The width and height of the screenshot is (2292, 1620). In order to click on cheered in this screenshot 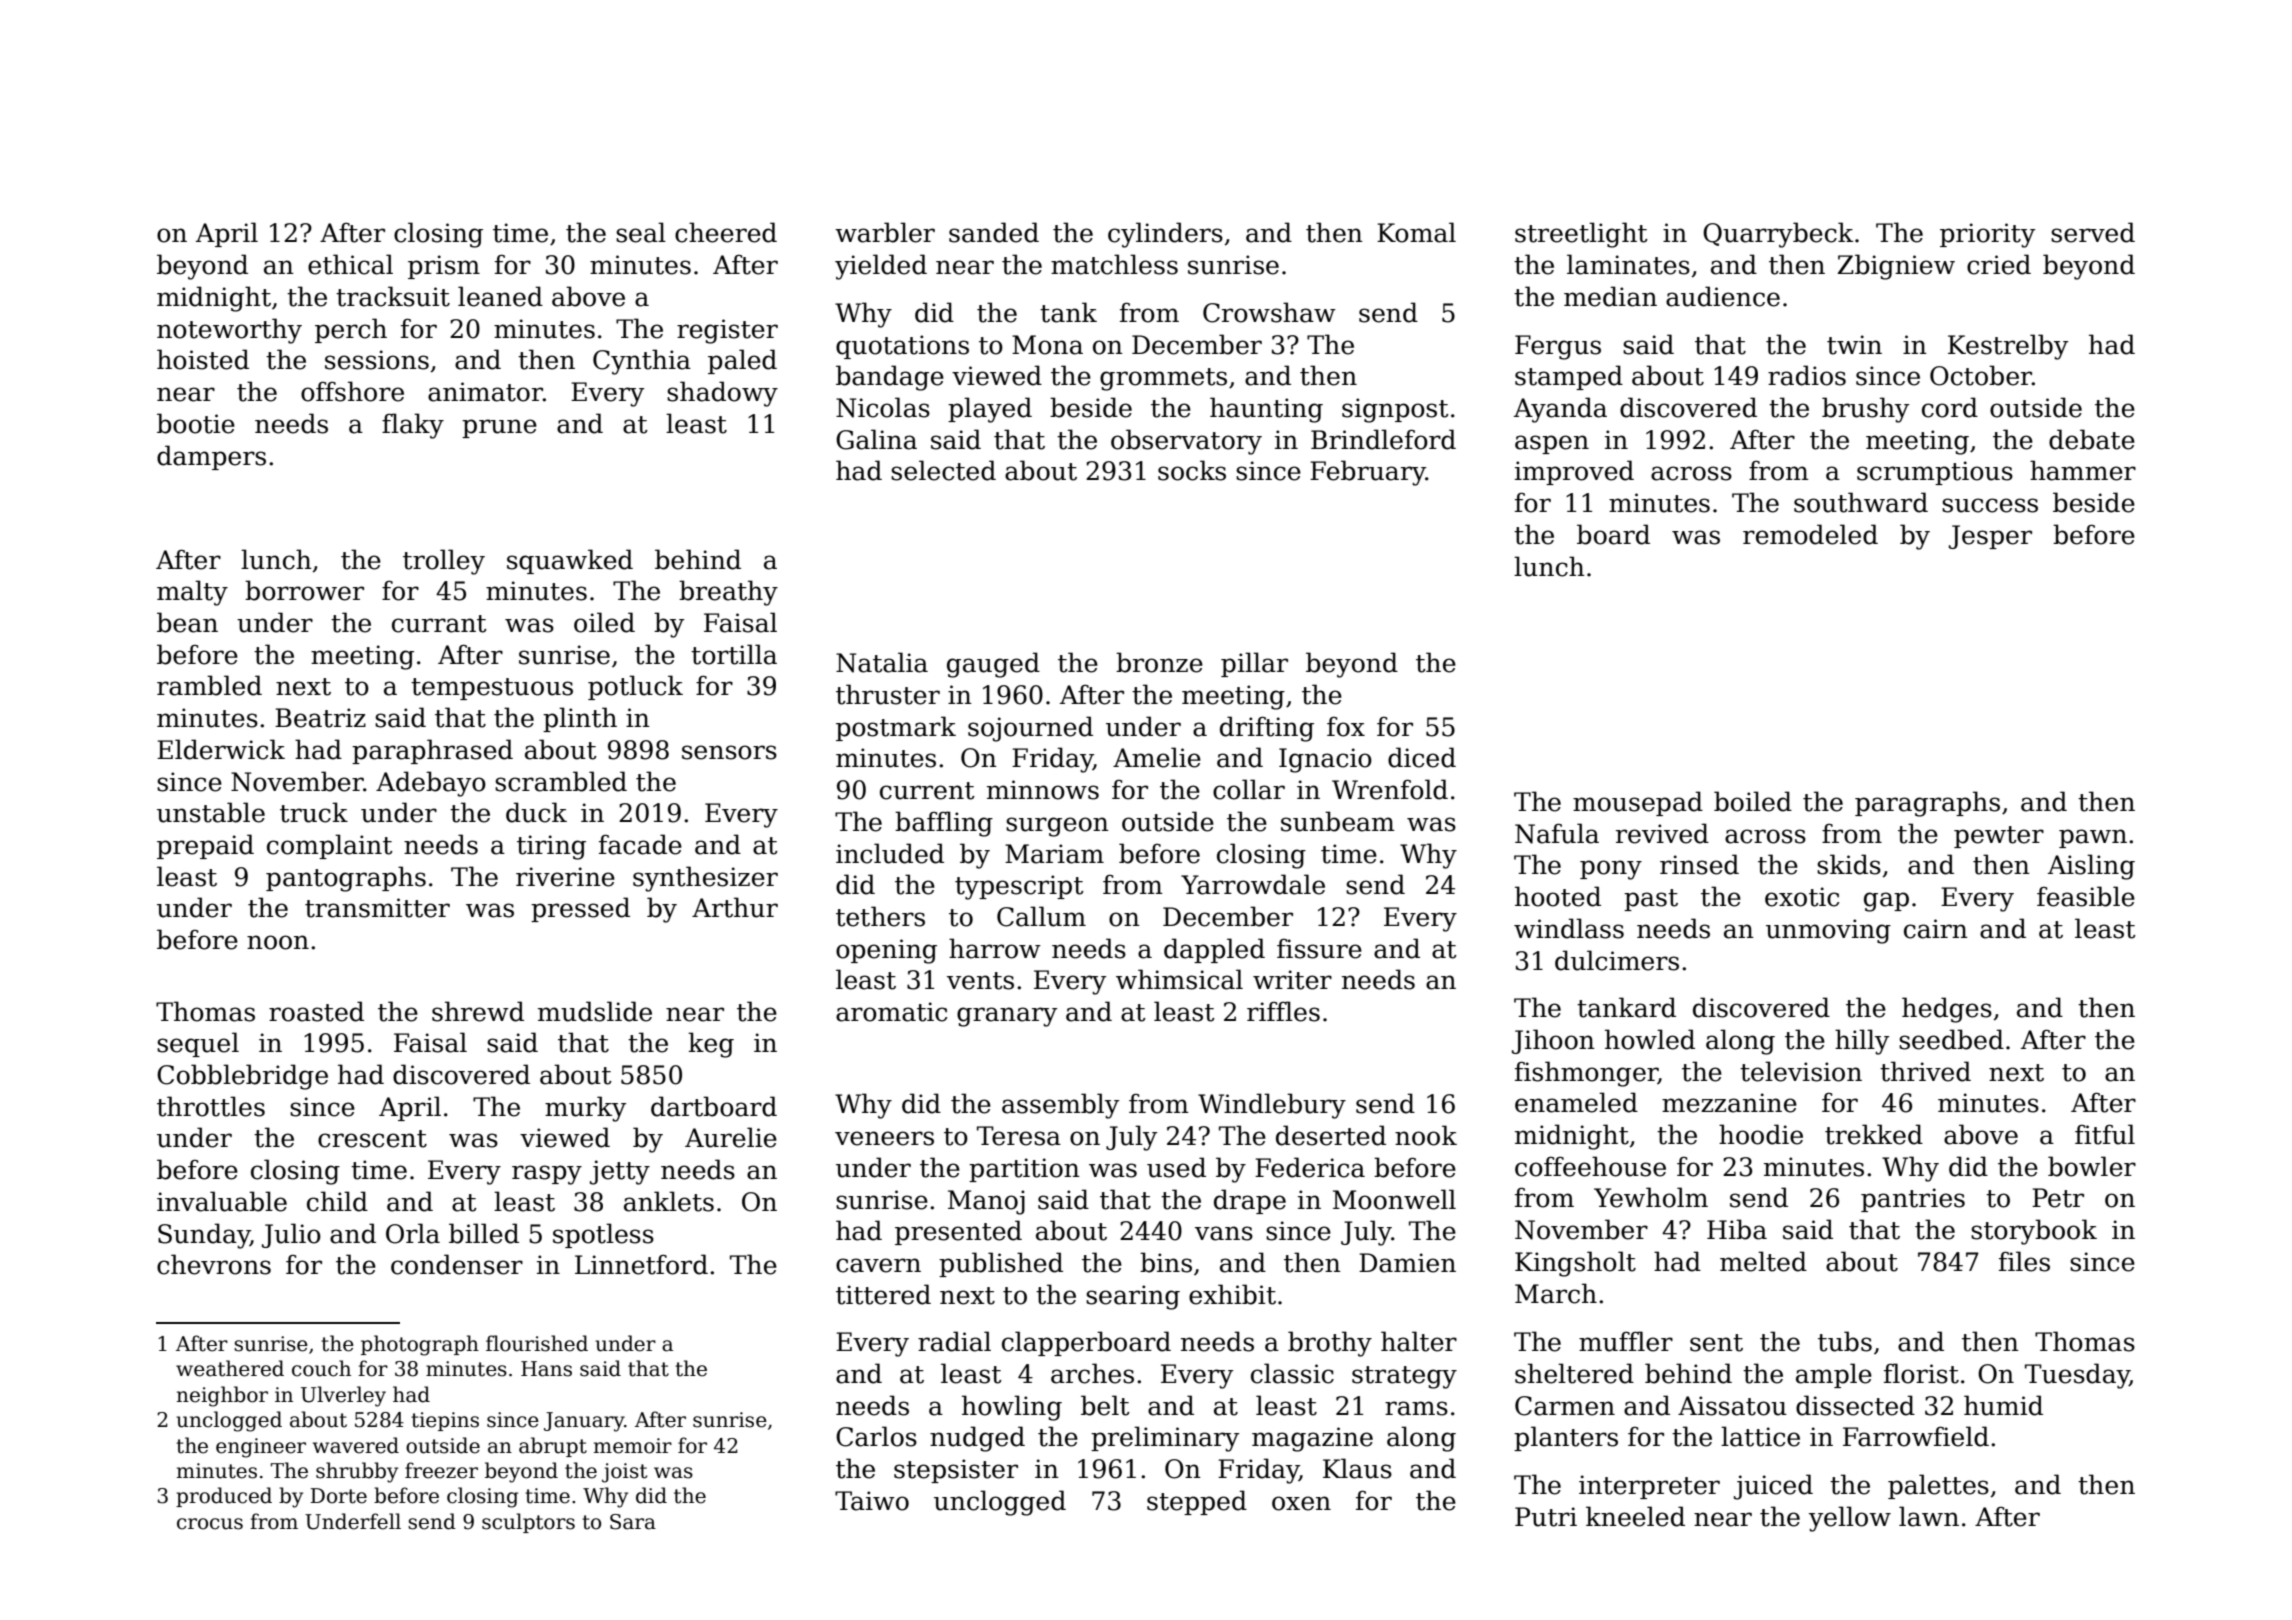, I will do `click(726, 232)`.
